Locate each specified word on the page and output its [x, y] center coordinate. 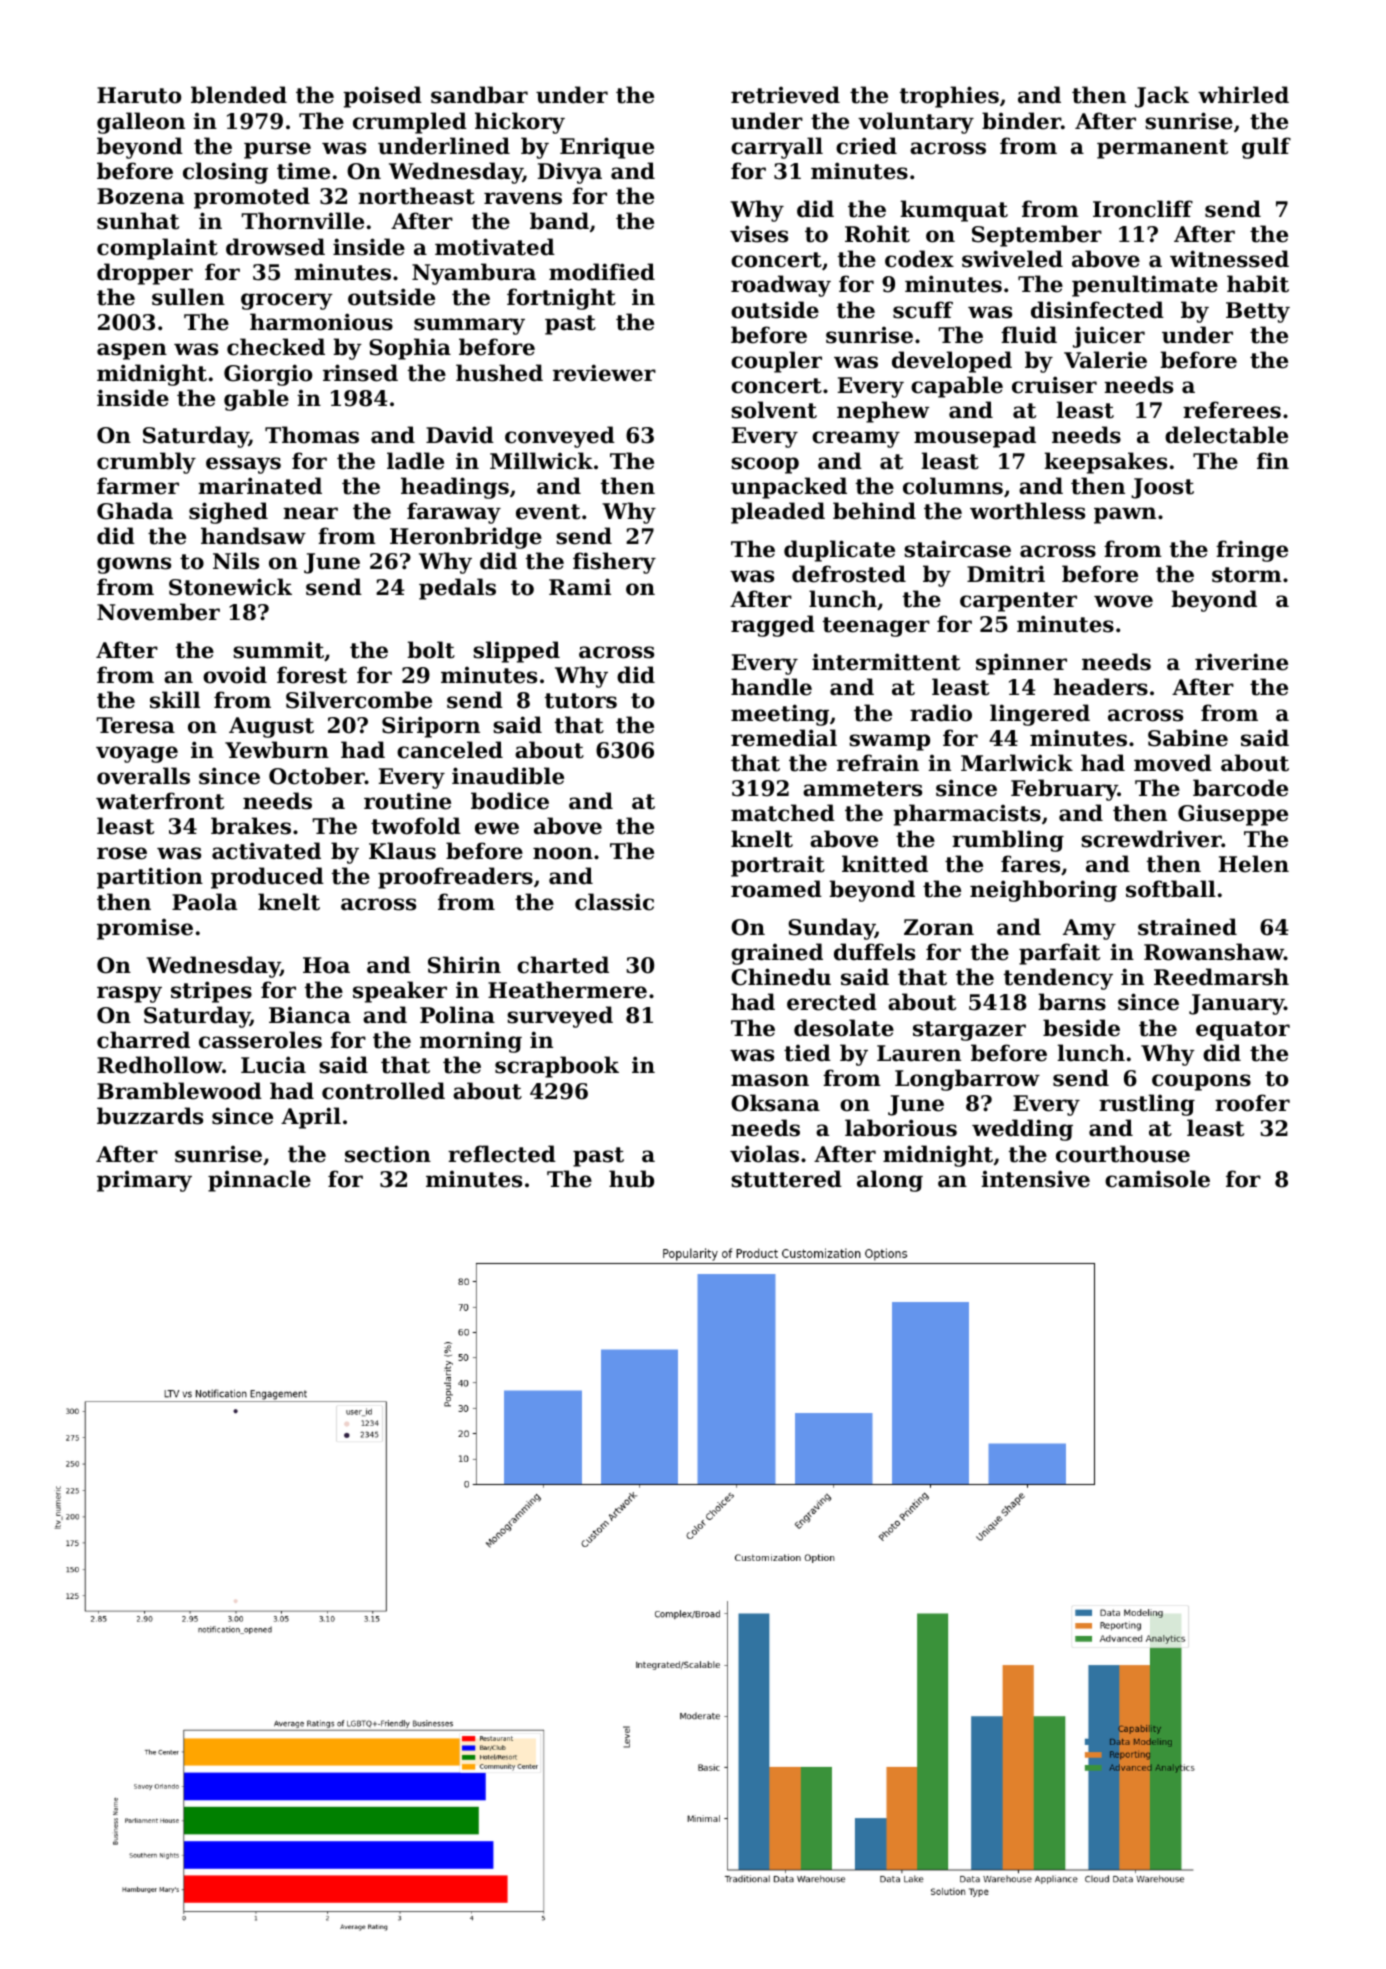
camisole [1157, 1179]
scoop [765, 465]
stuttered [786, 1179]
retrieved [785, 95]
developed [952, 362]
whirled [1243, 95]
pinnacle [259, 1181]
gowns [134, 565]
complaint [157, 249]
